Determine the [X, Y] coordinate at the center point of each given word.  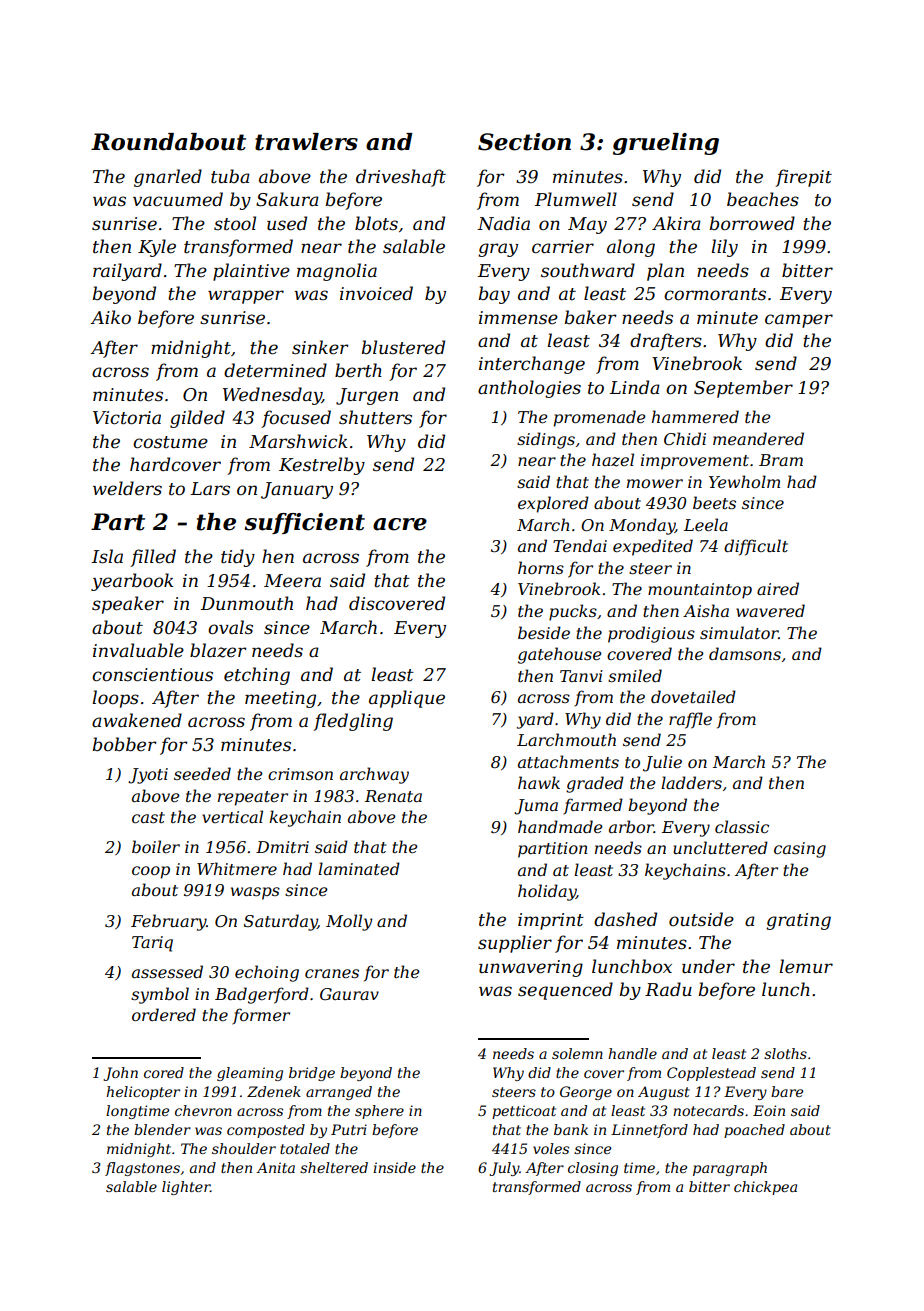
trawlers [306, 142]
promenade [600, 418]
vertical [232, 816]
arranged [339, 1093]
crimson [300, 774]
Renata [393, 796]
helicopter [143, 1093]
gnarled [168, 178]
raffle [690, 720]
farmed [593, 806]
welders [127, 488]
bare [787, 1091]
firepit [803, 178]
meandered [758, 438]
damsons [745, 653]
